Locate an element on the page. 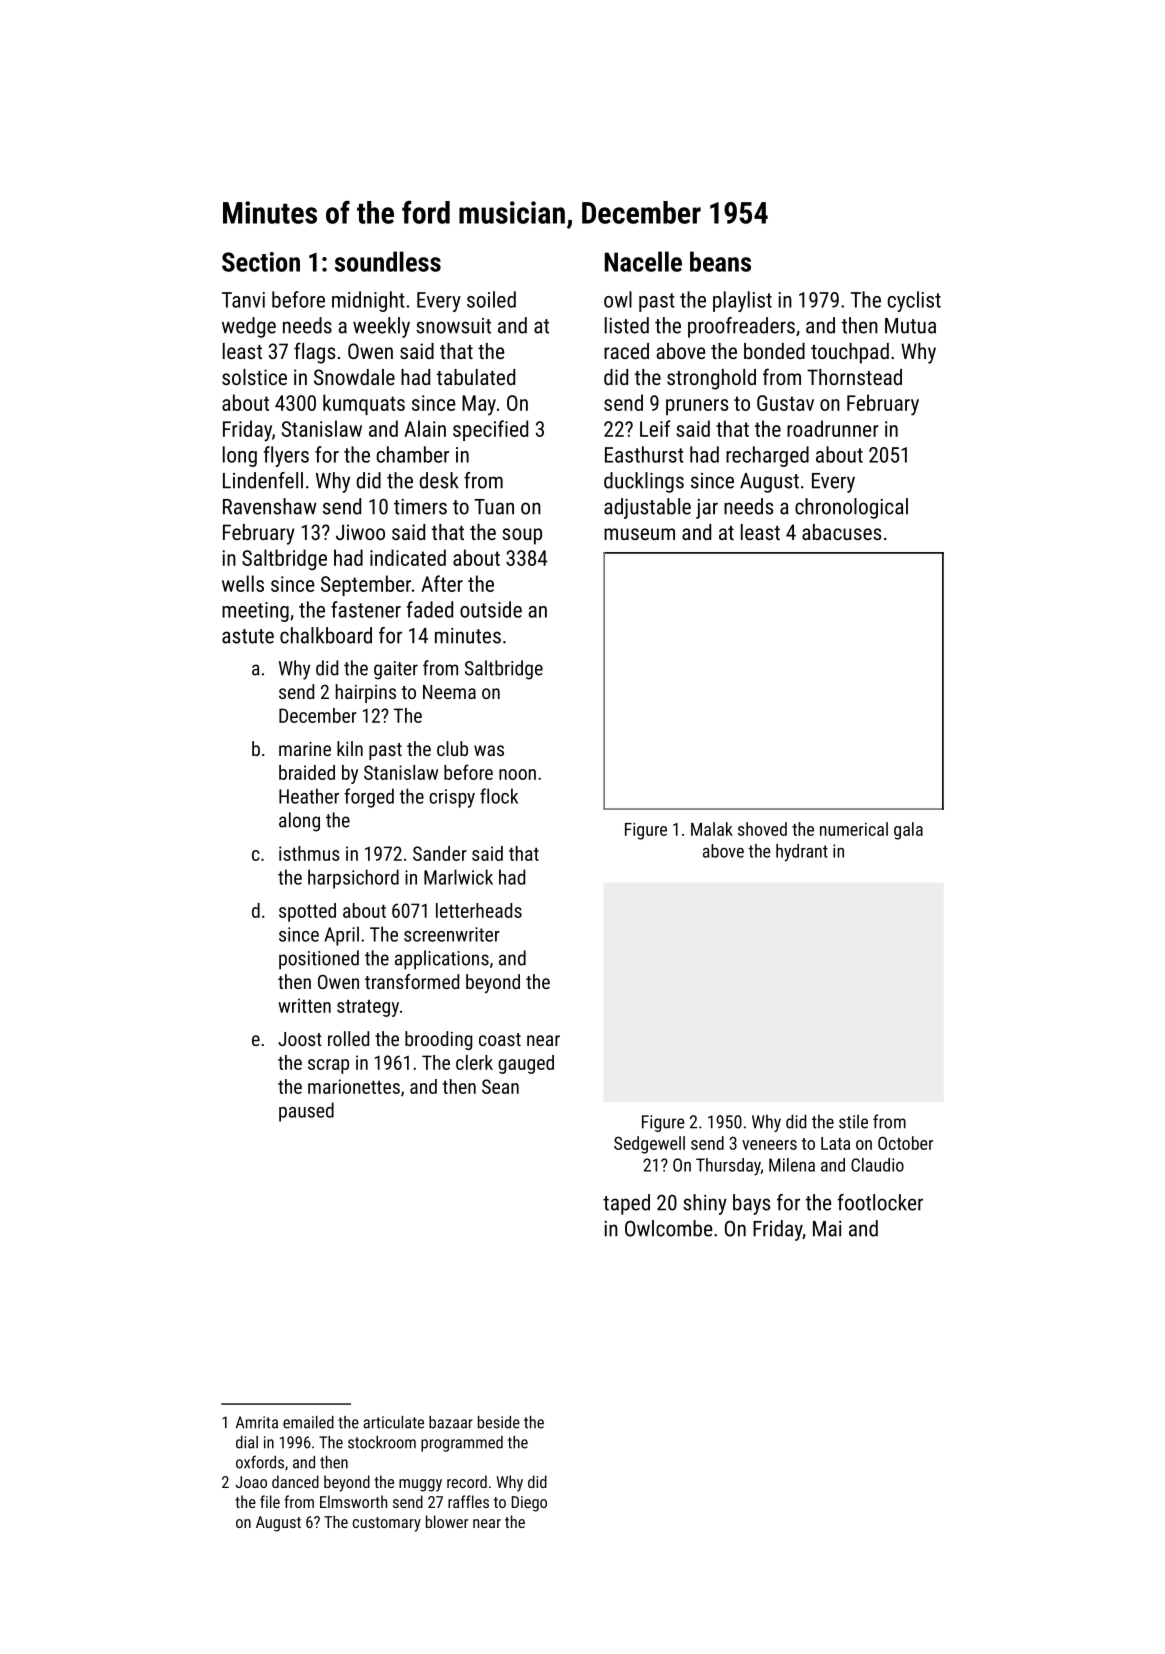  footlocker is located at coordinates (880, 1202).
